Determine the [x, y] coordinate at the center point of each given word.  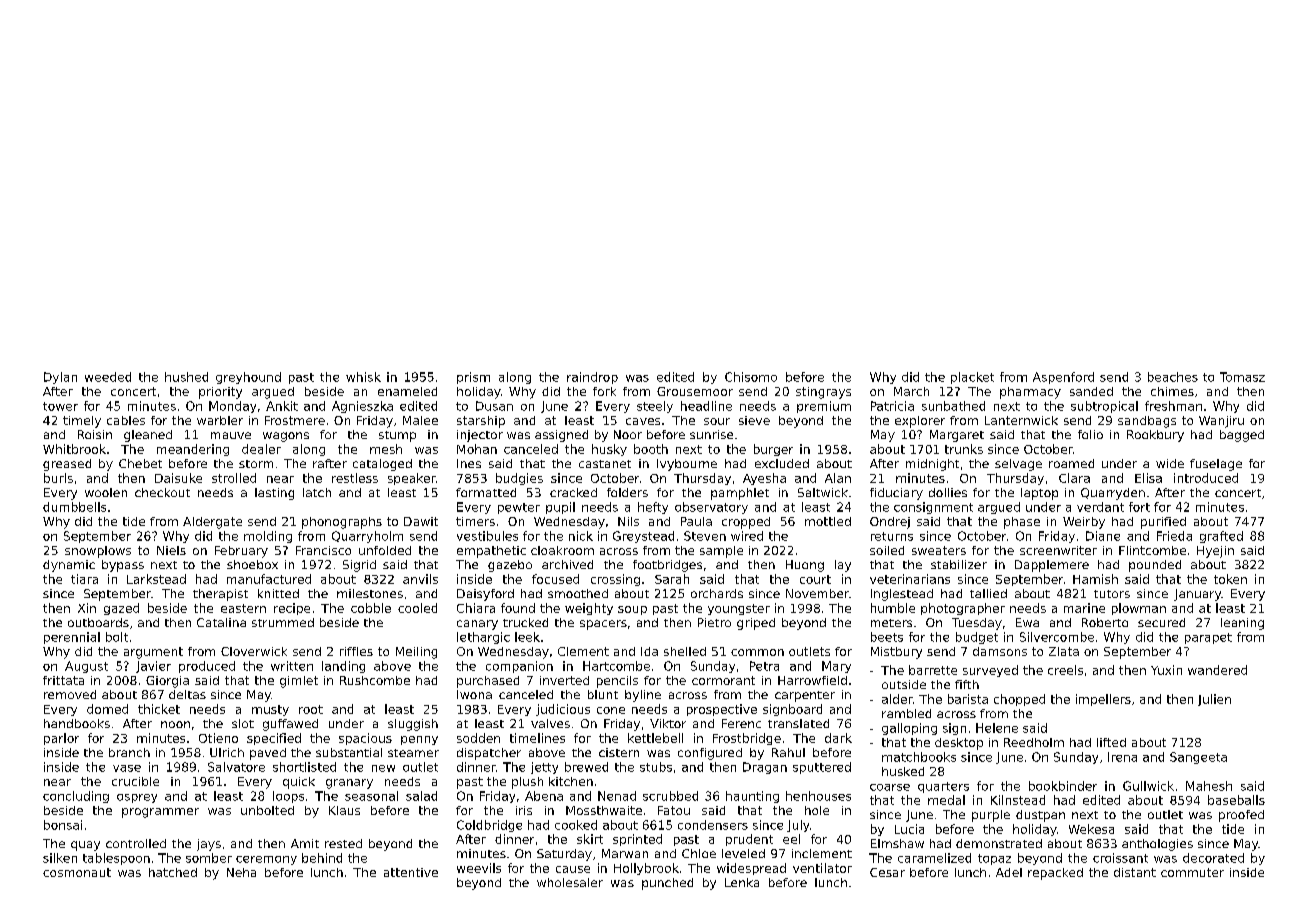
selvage [1018, 465]
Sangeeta [1198, 758]
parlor [61, 739]
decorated [1213, 858]
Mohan [477, 449]
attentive [411, 872]
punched [667, 884]
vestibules [487, 536]
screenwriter [1058, 550]
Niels [171, 550]
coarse [890, 787]
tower [60, 406]
